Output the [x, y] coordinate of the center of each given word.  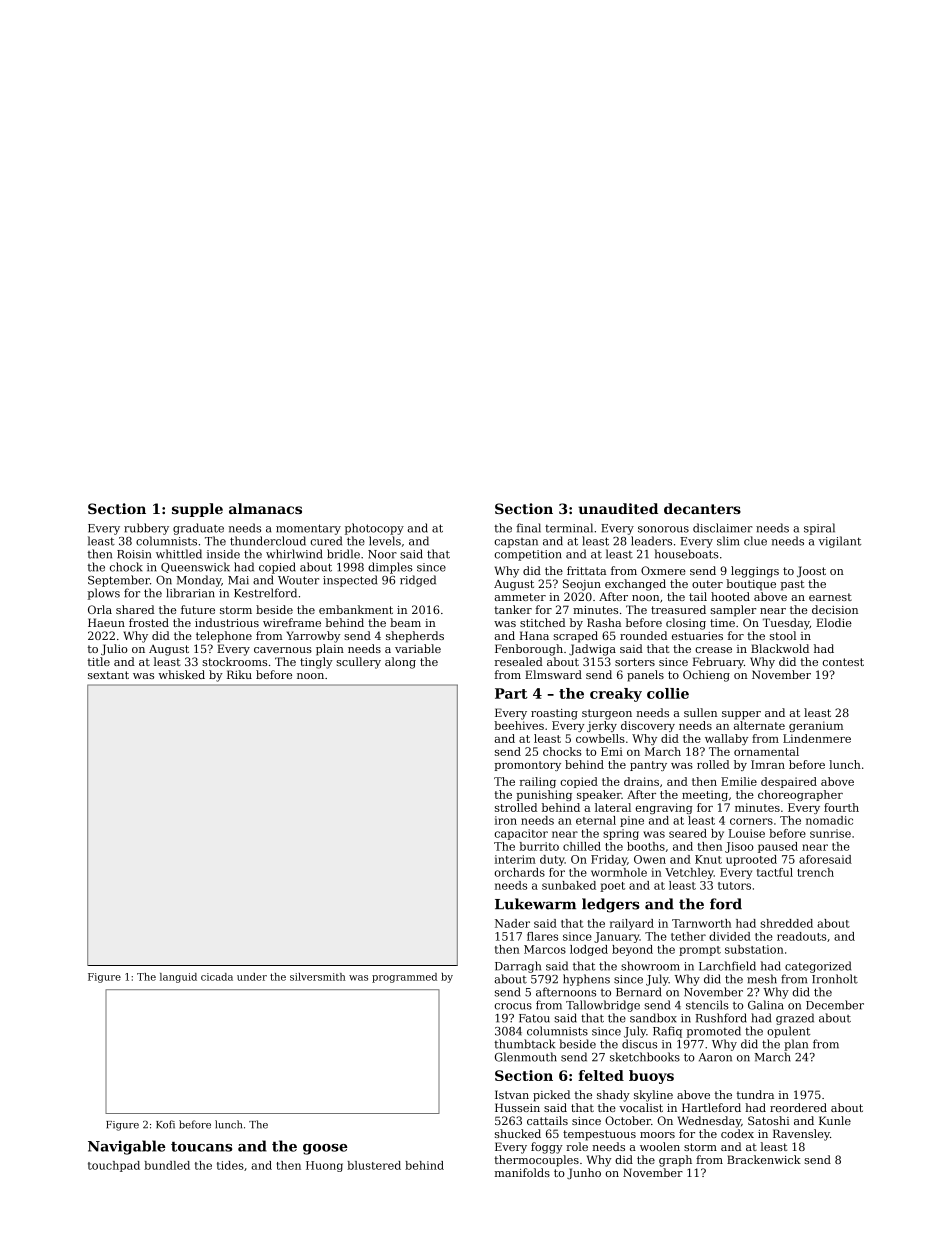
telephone [224, 637]
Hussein [517, 1107]
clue [755, 541]
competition [528, 555]
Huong [324, 1166]
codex [737, 1133]
